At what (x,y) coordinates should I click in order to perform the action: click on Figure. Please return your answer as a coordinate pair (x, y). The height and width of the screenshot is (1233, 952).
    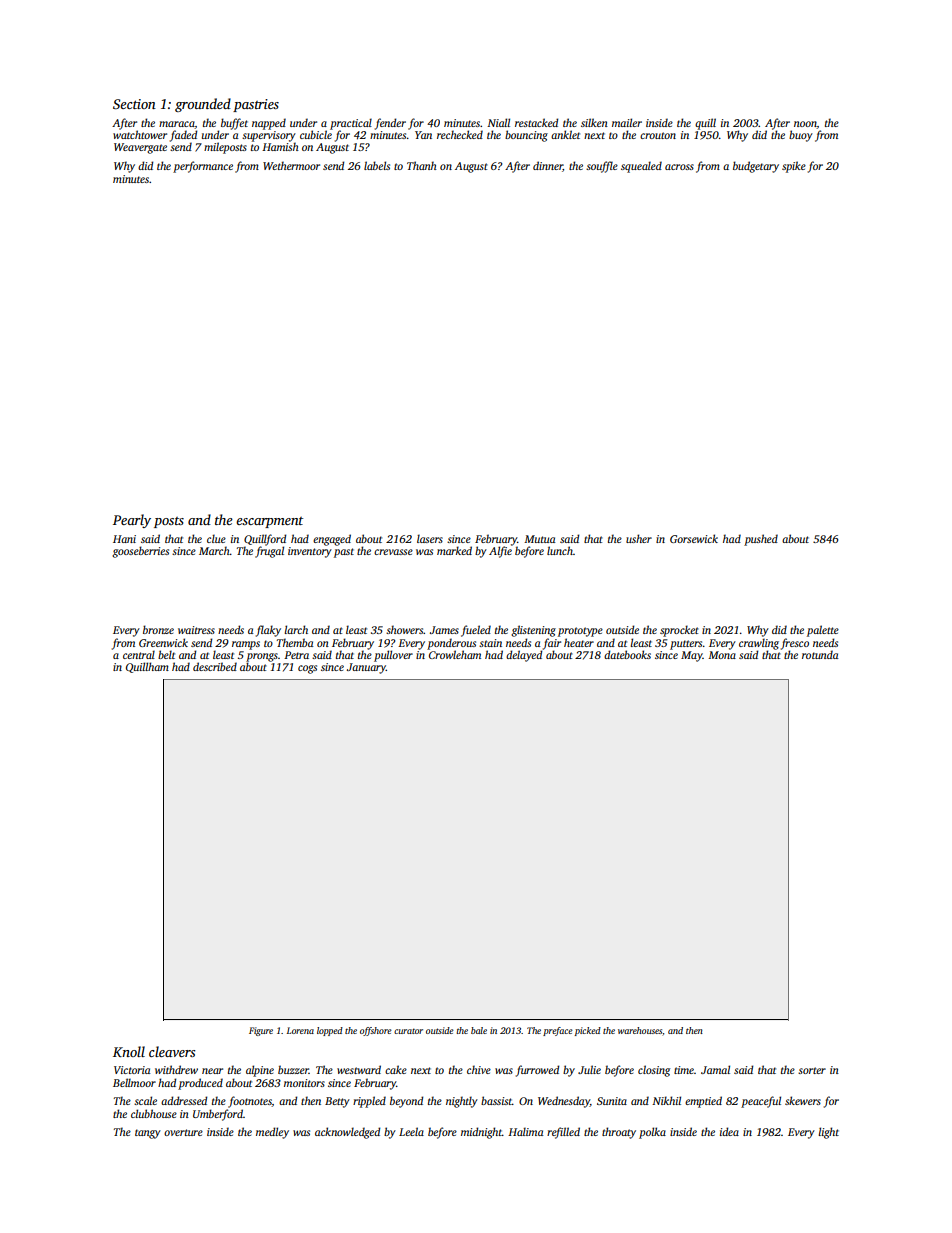
    Looking at the image, I should click on (261, 1031).
